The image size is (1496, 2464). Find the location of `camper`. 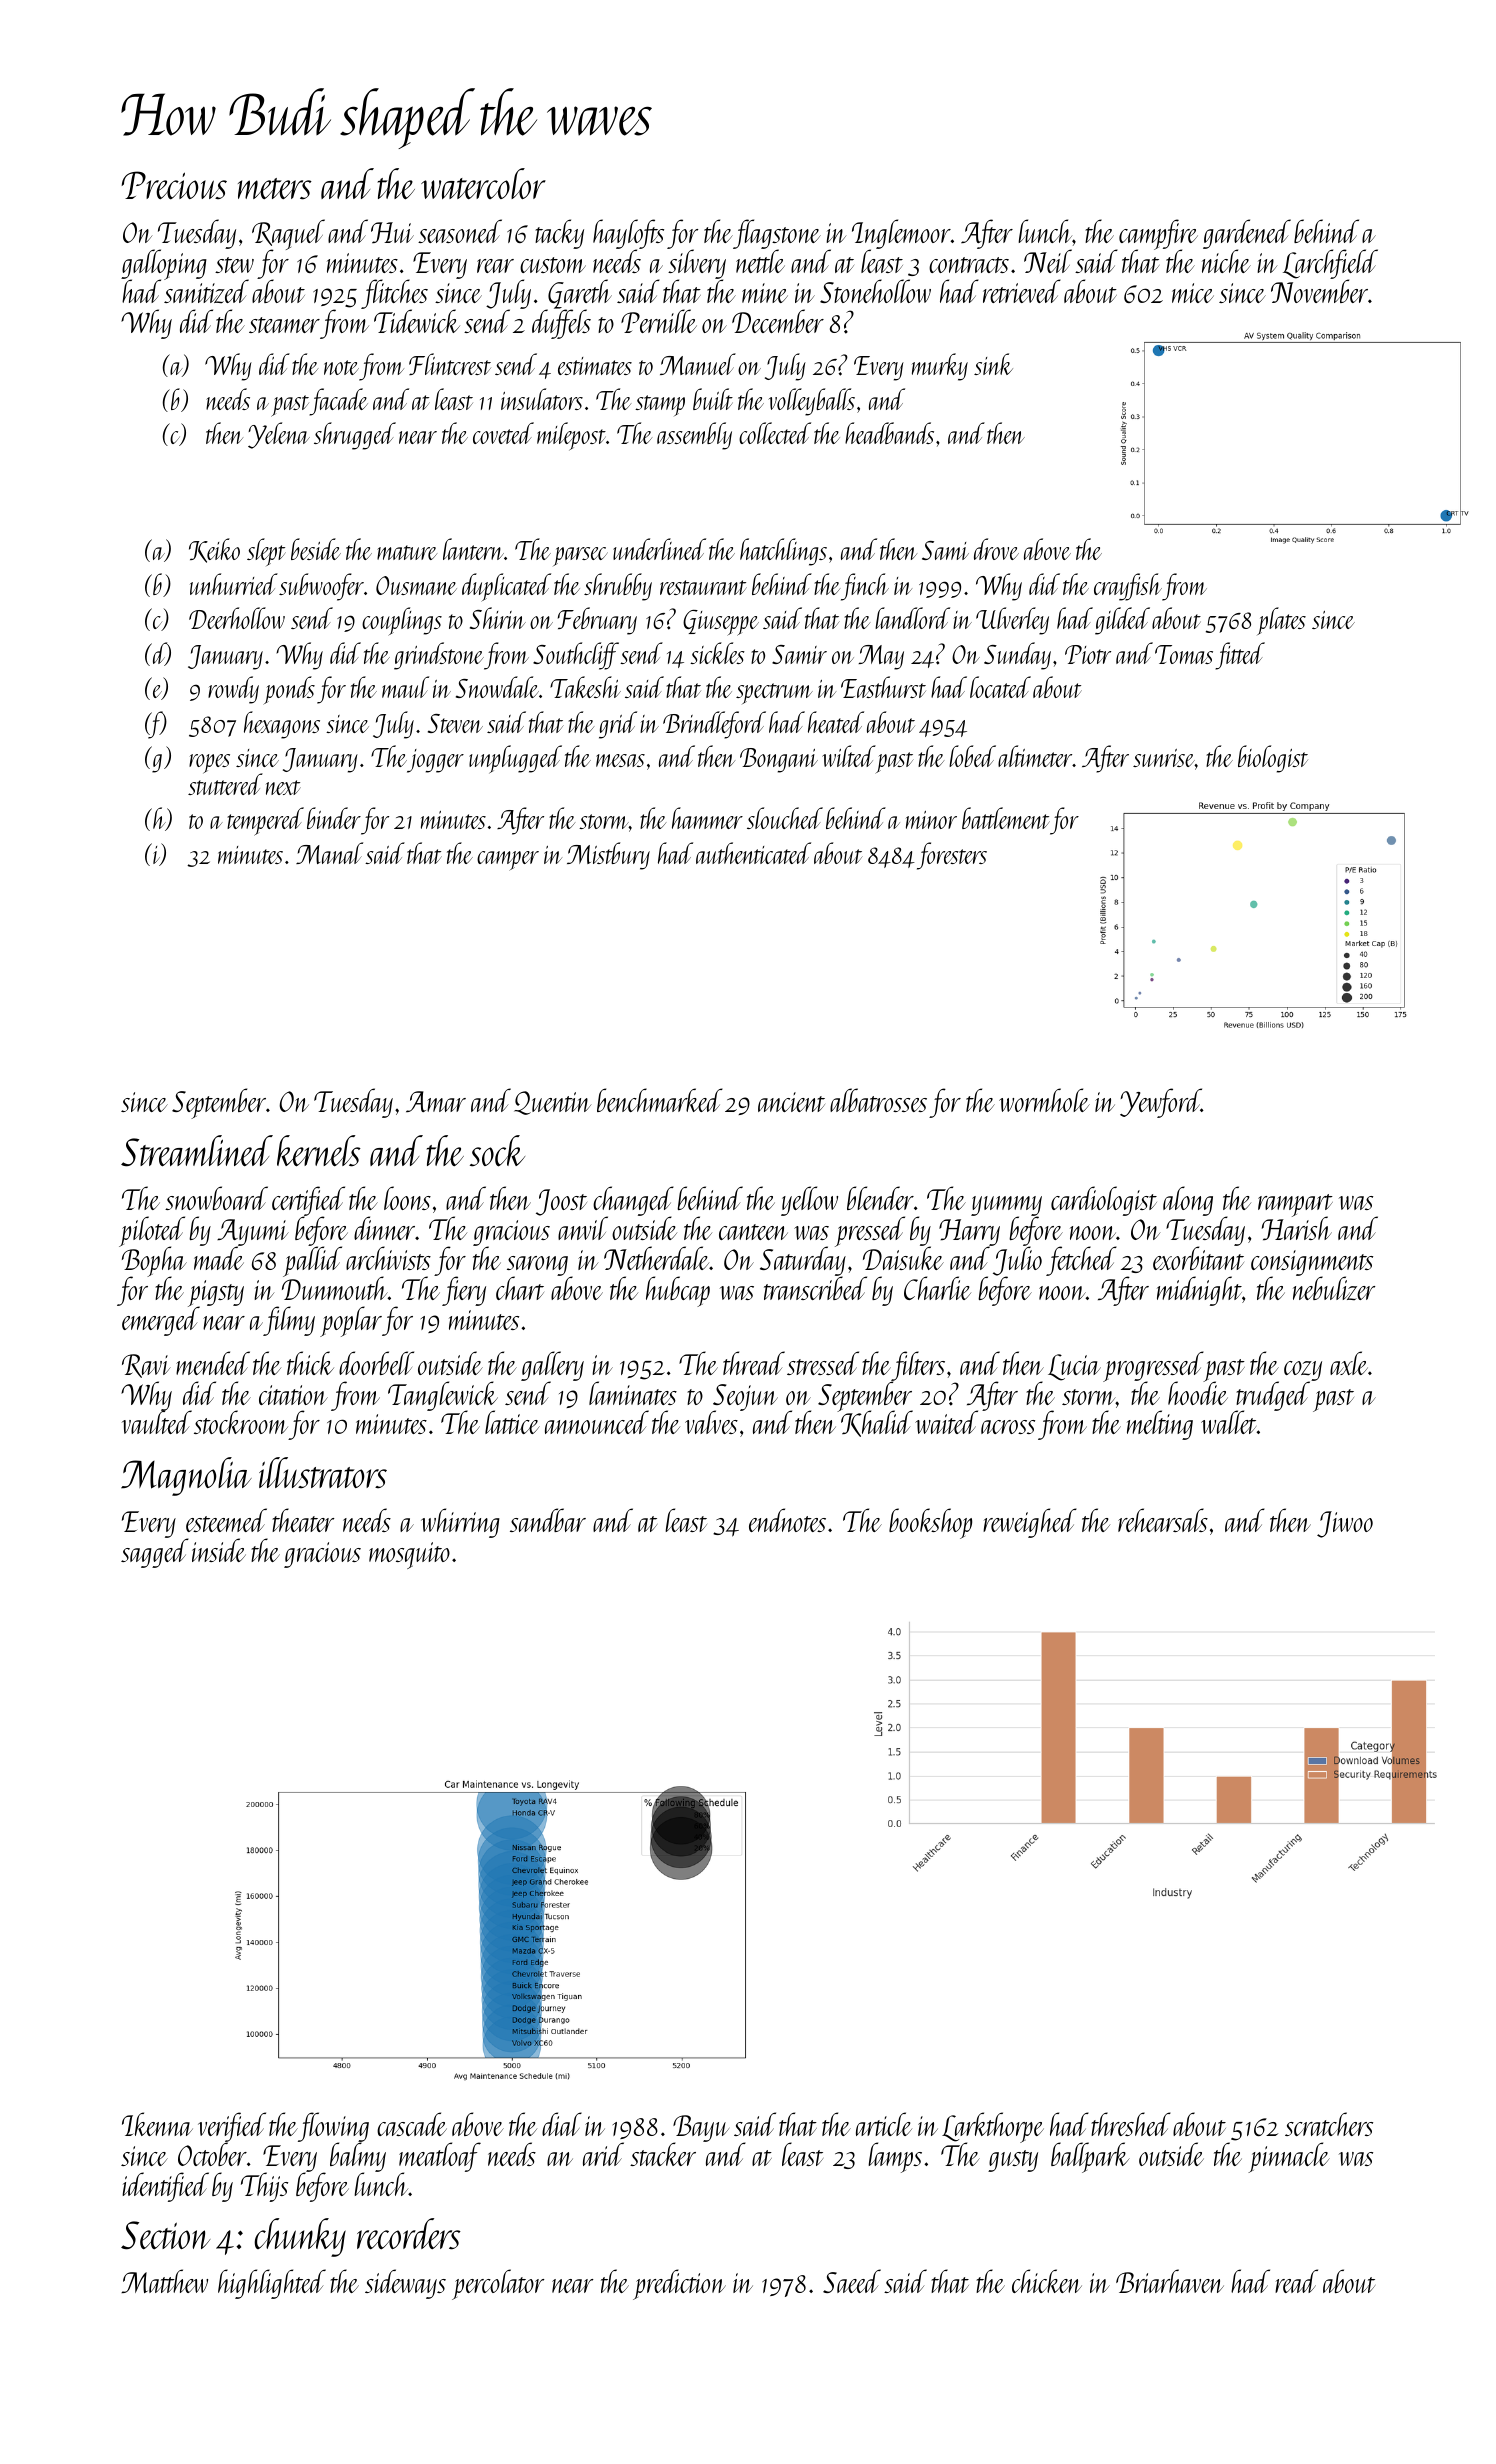

camper is located at coordinates (508, 861).
